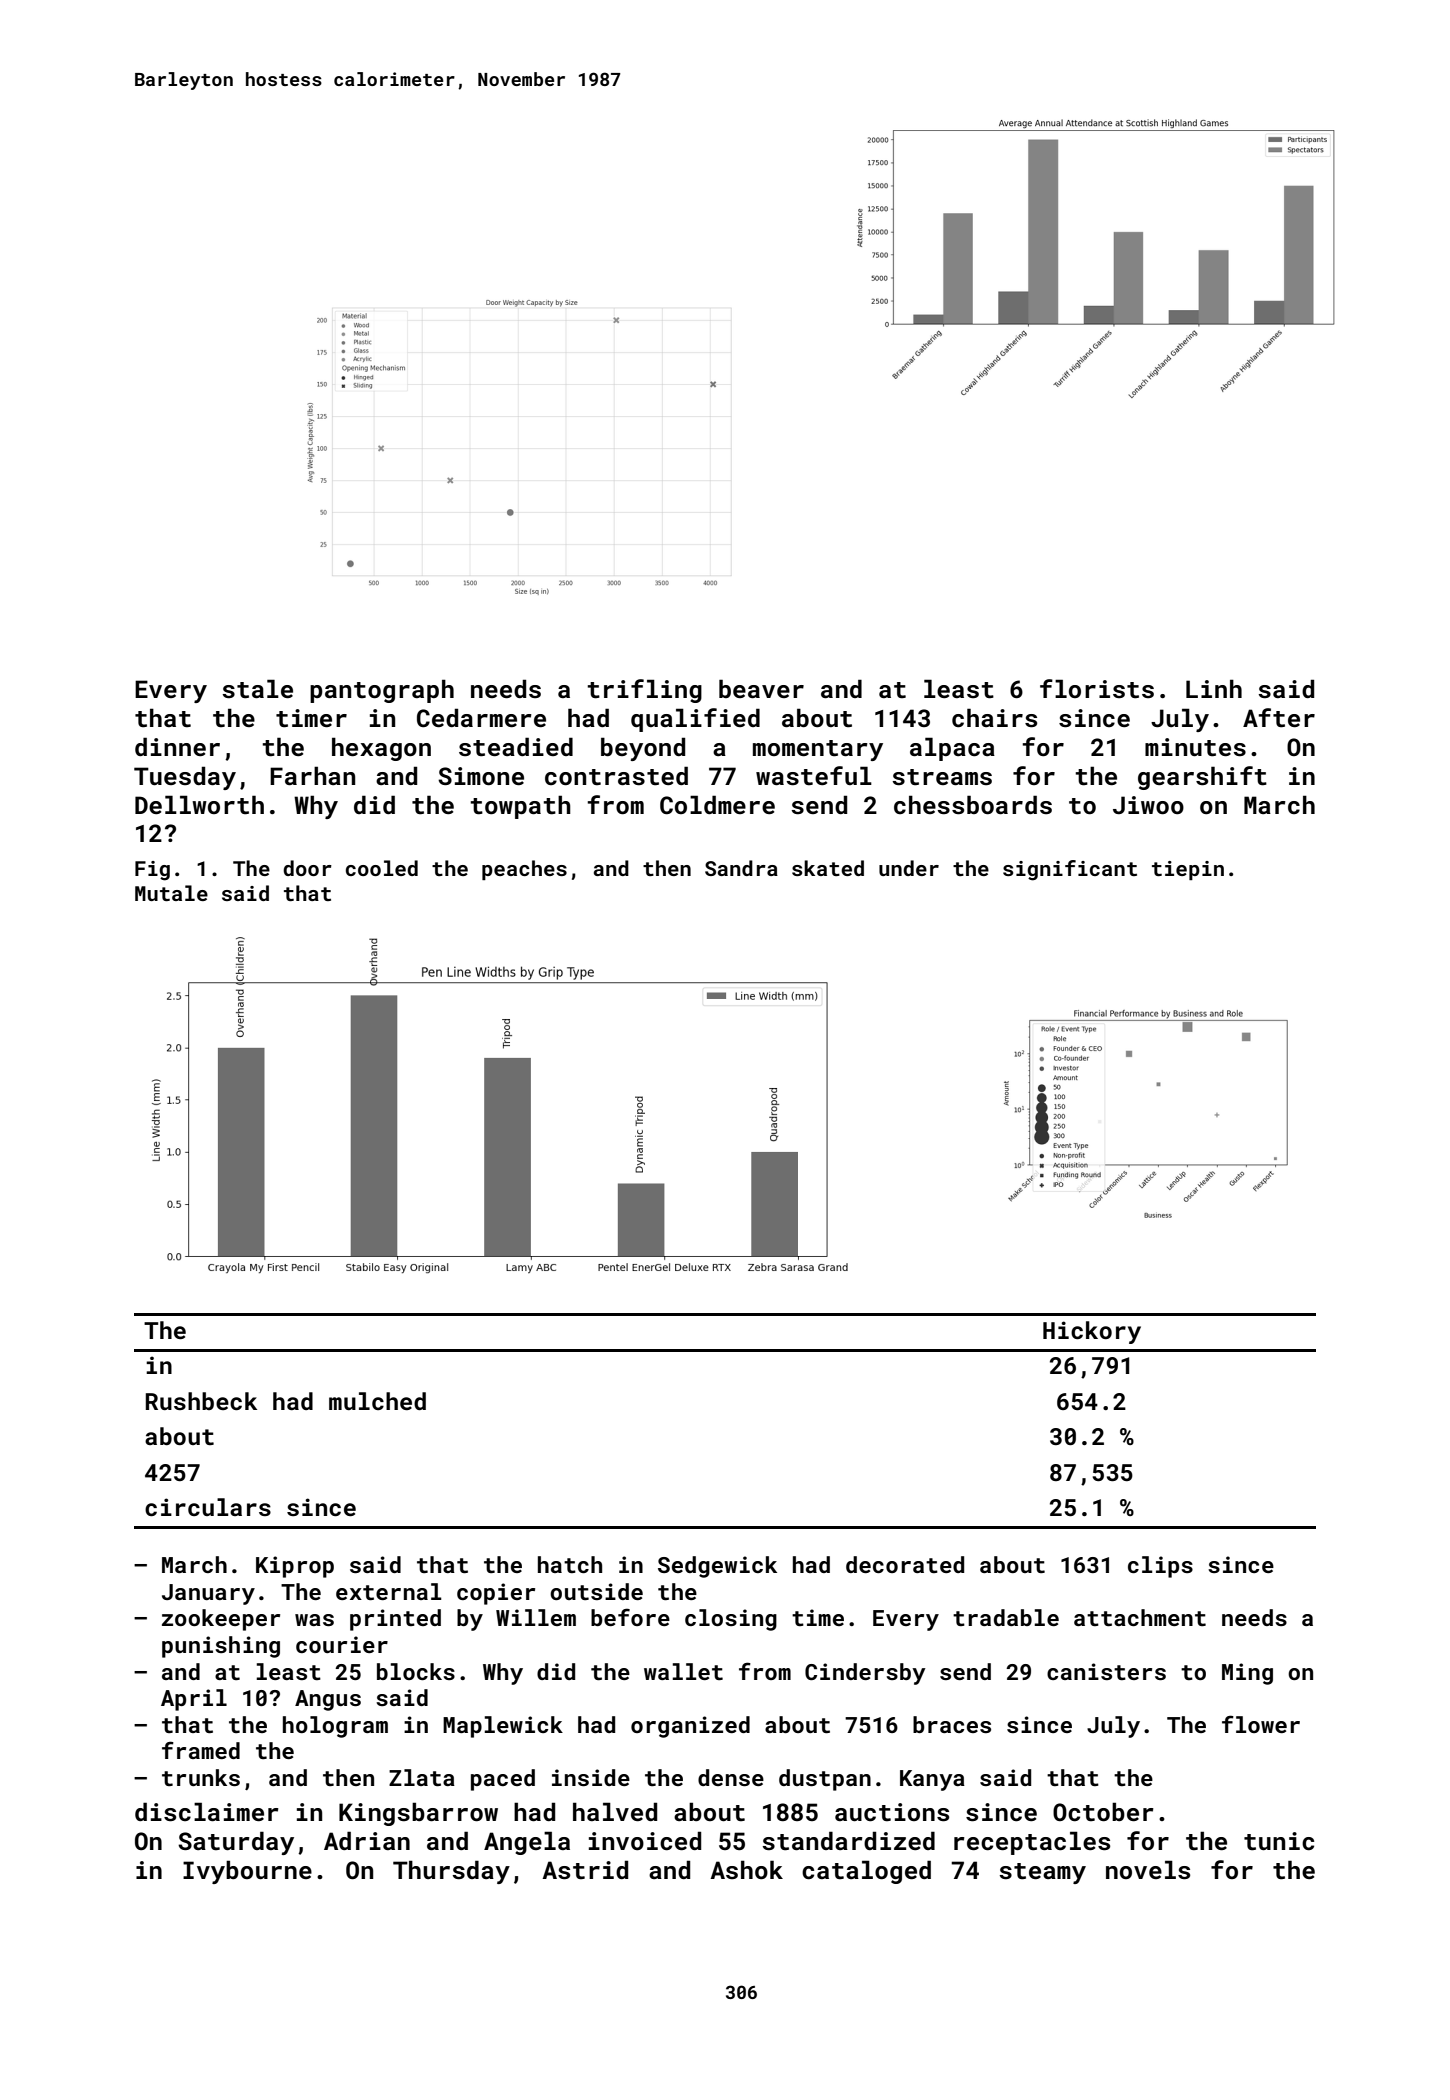  Describe the element at coordinates (828, 868) in the document. I see `skated` at that location.
